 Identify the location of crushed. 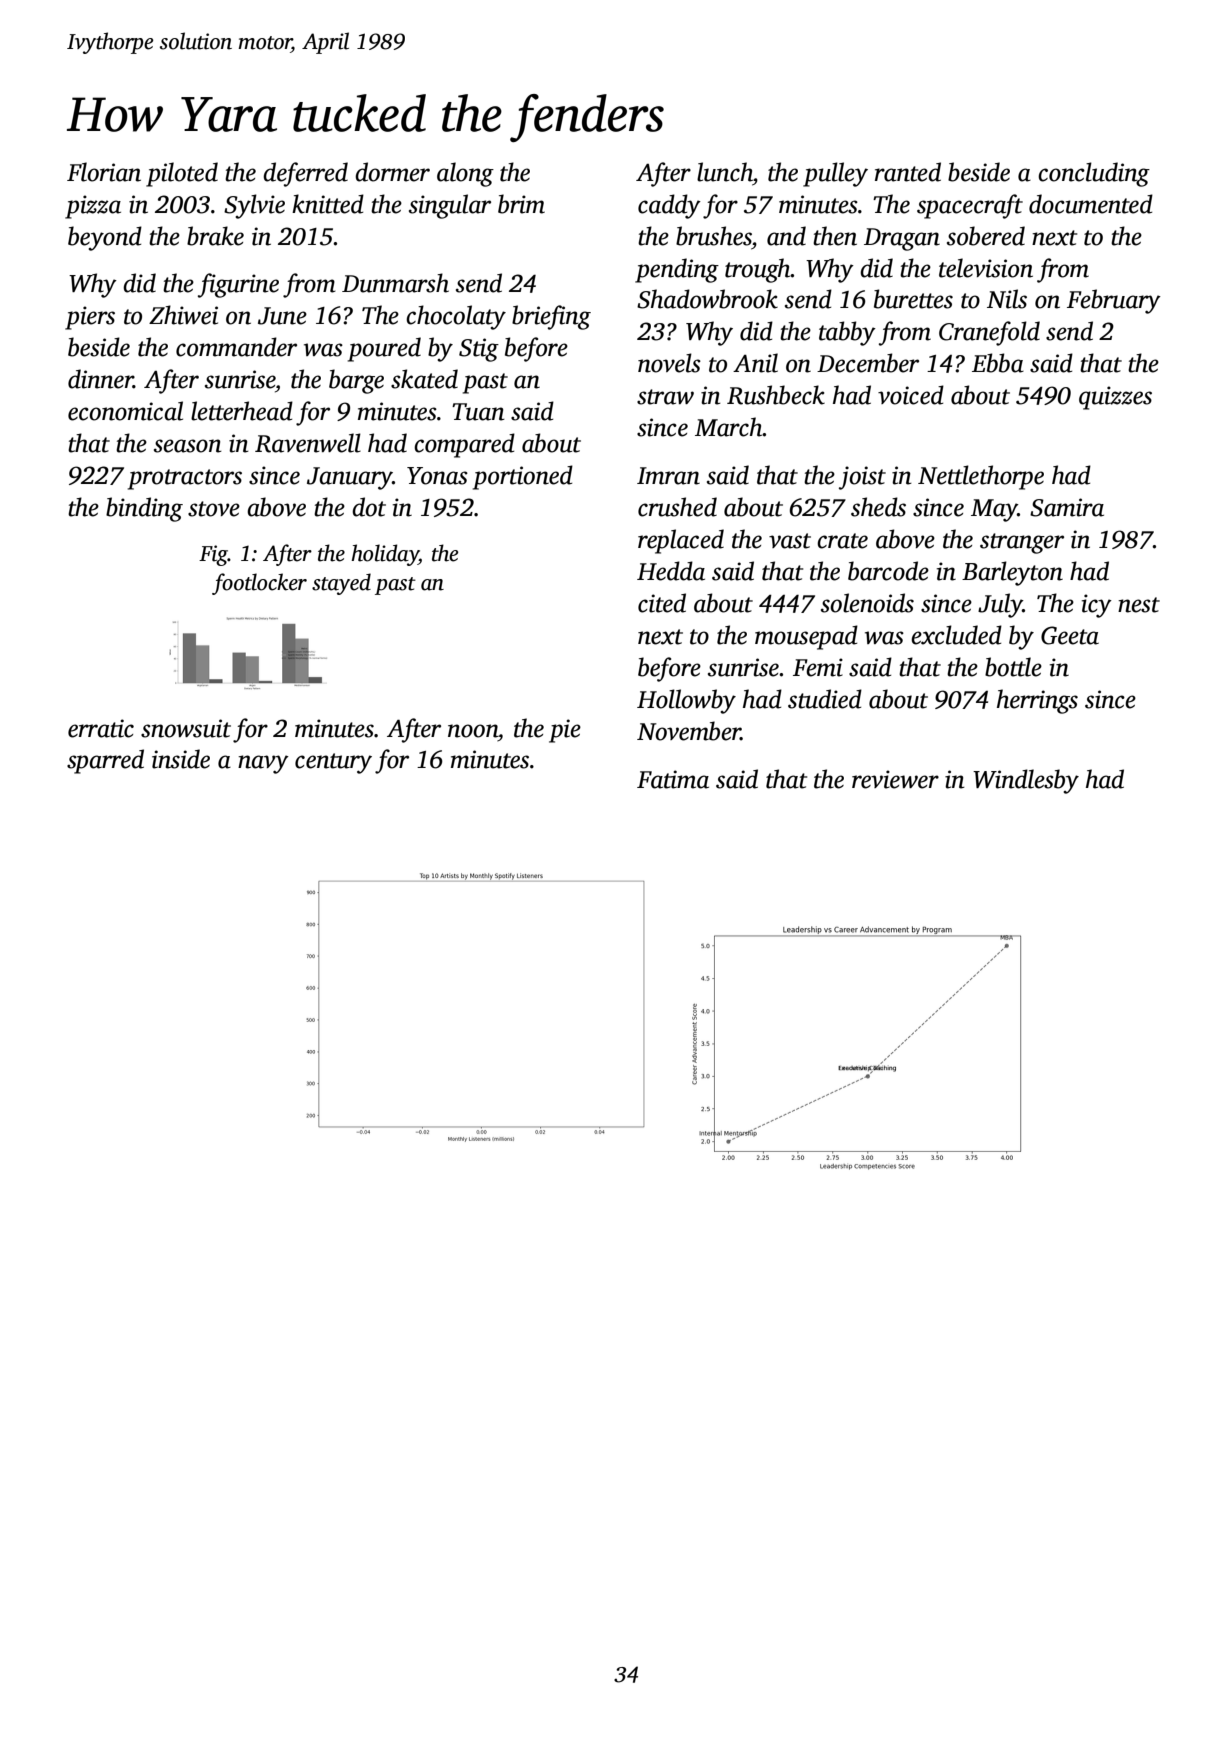
(677, 507).
